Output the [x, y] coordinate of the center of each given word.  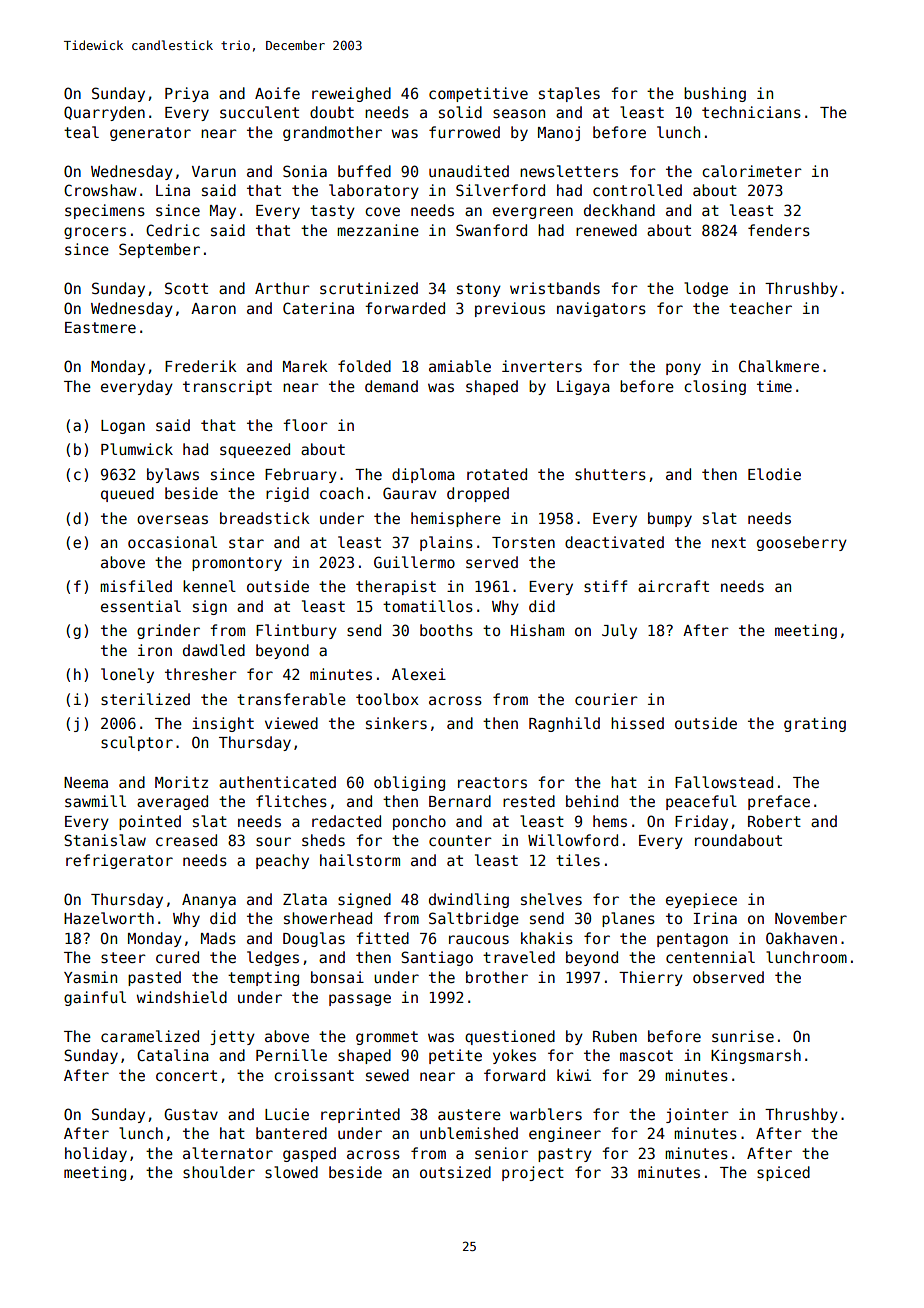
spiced [783, 1173]
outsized [455, 1172]
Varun [214, 171]
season [519, 113]
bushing [715, 94]
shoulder [219, 1172]
